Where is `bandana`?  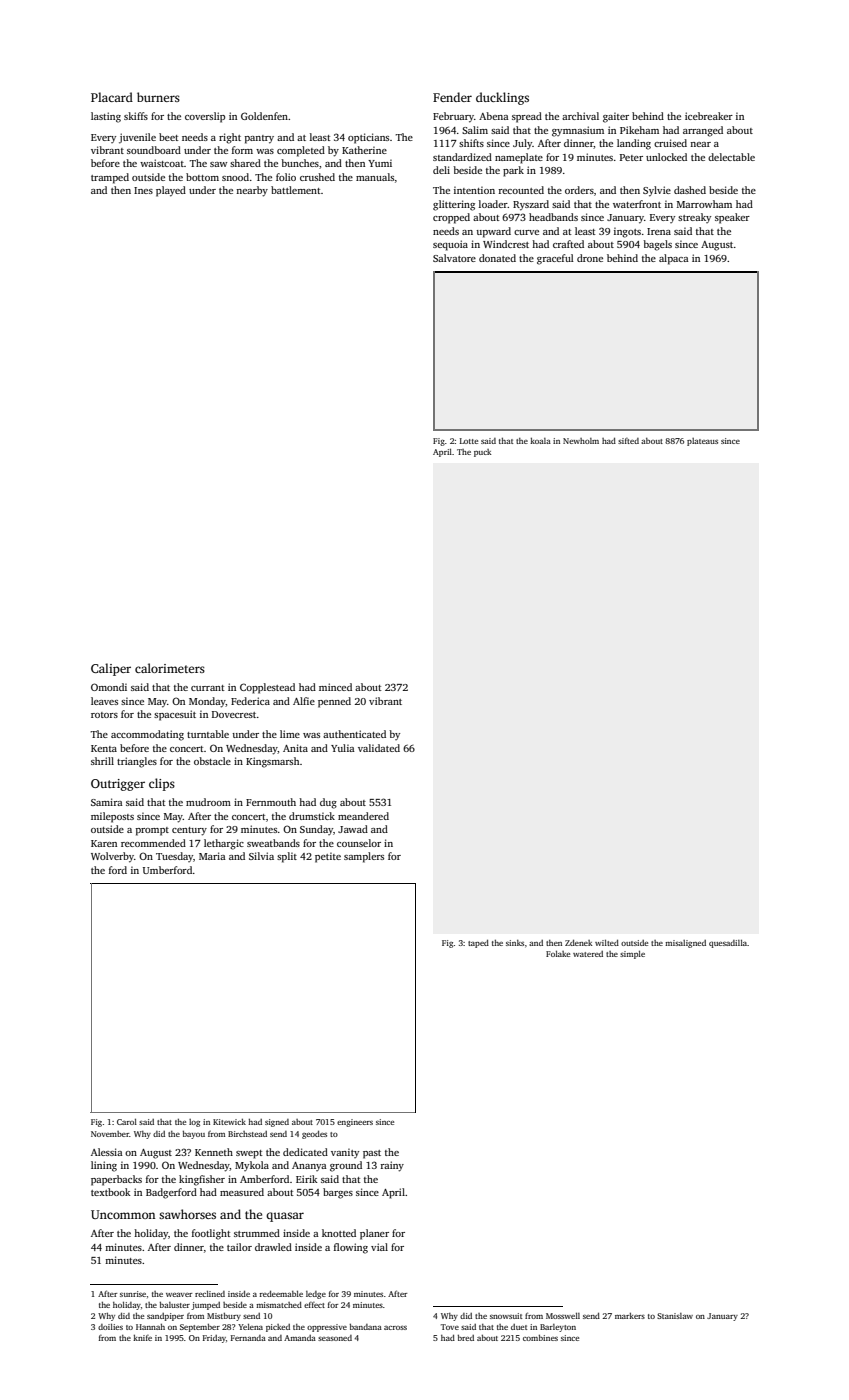
bandana is located at coordinates (366, 1327).
